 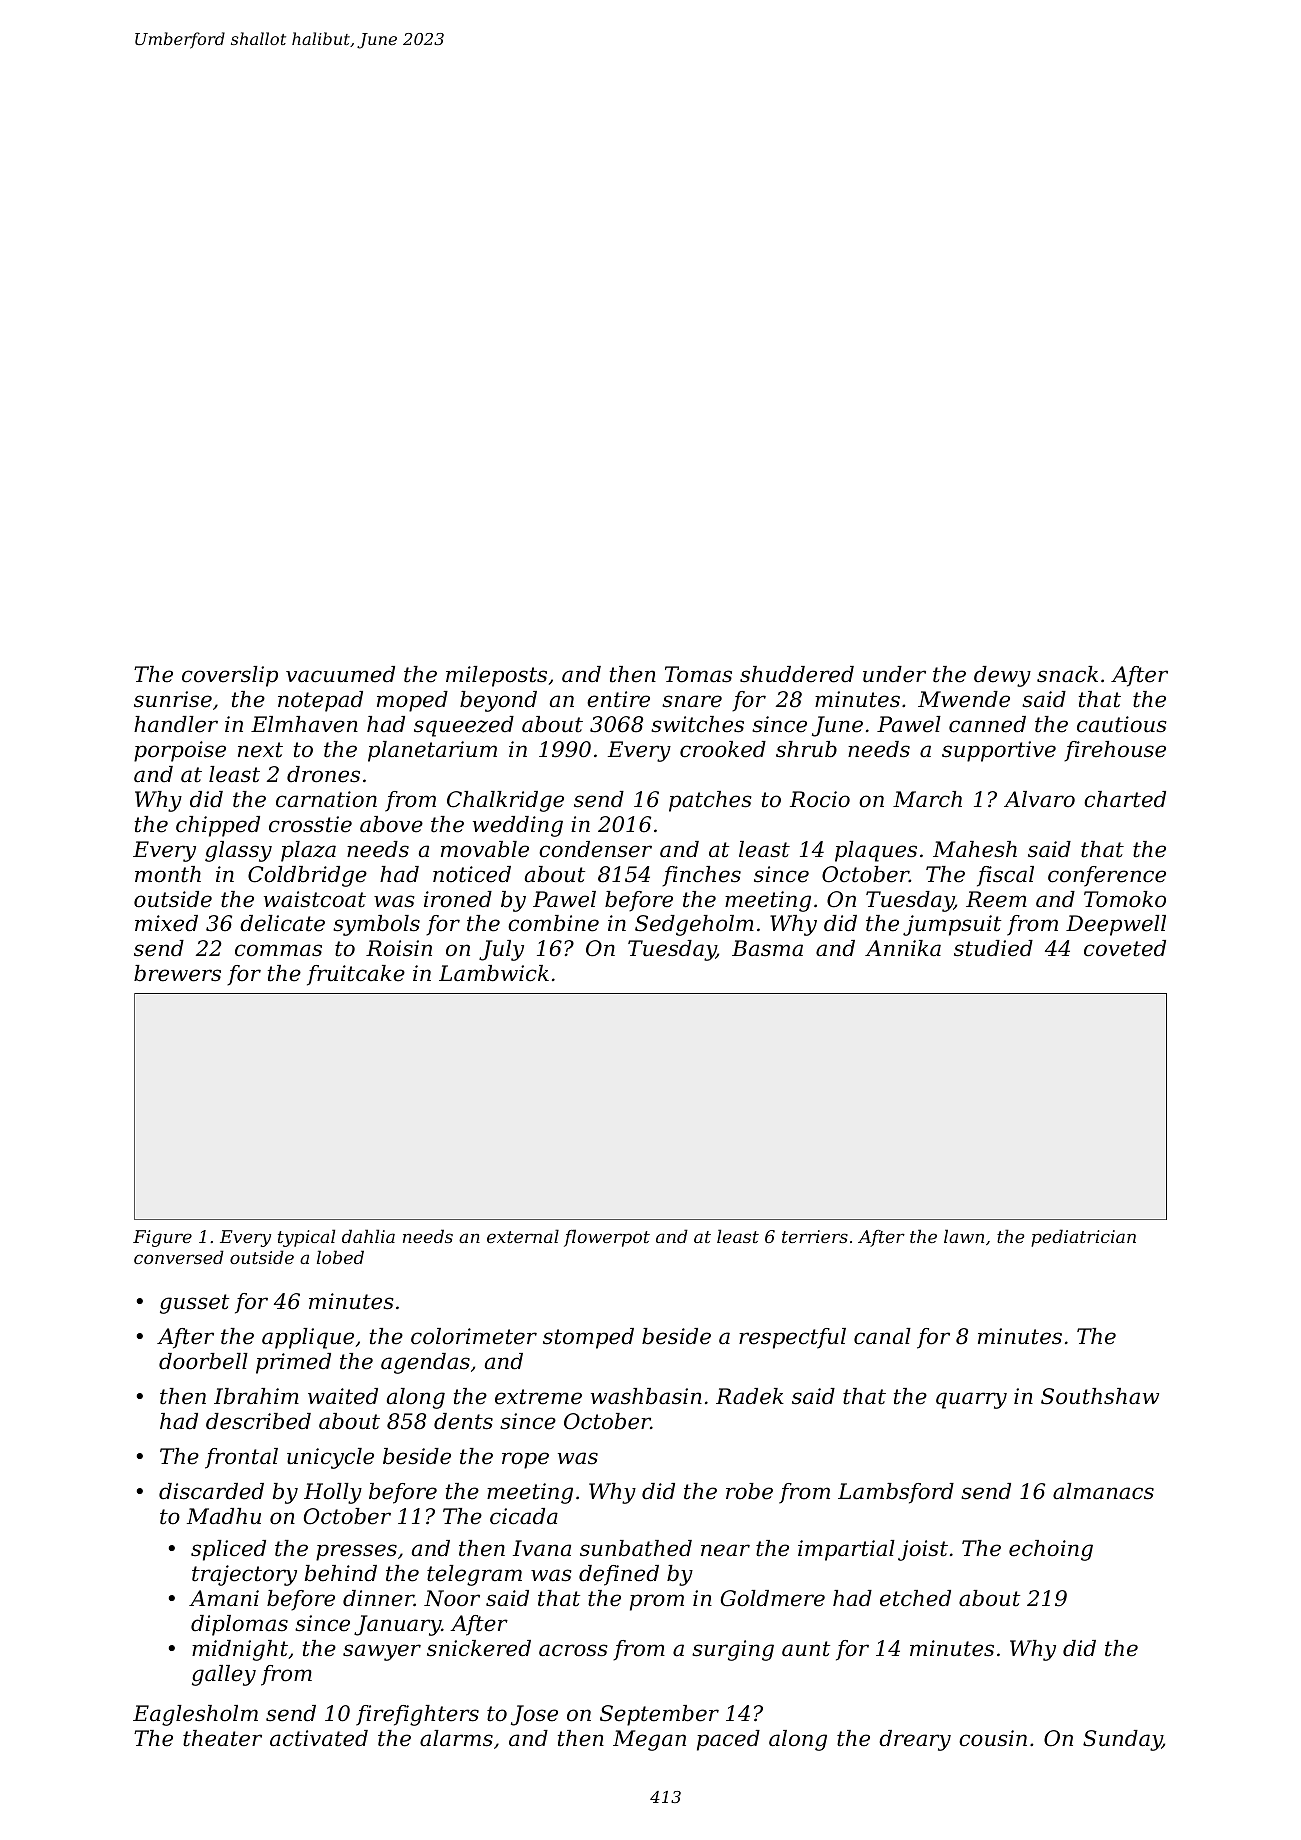 What do you see at coordinates (1083, 1238) in the screenshot?
I see `pediatrician` at bounding box center [1083, 1238].
